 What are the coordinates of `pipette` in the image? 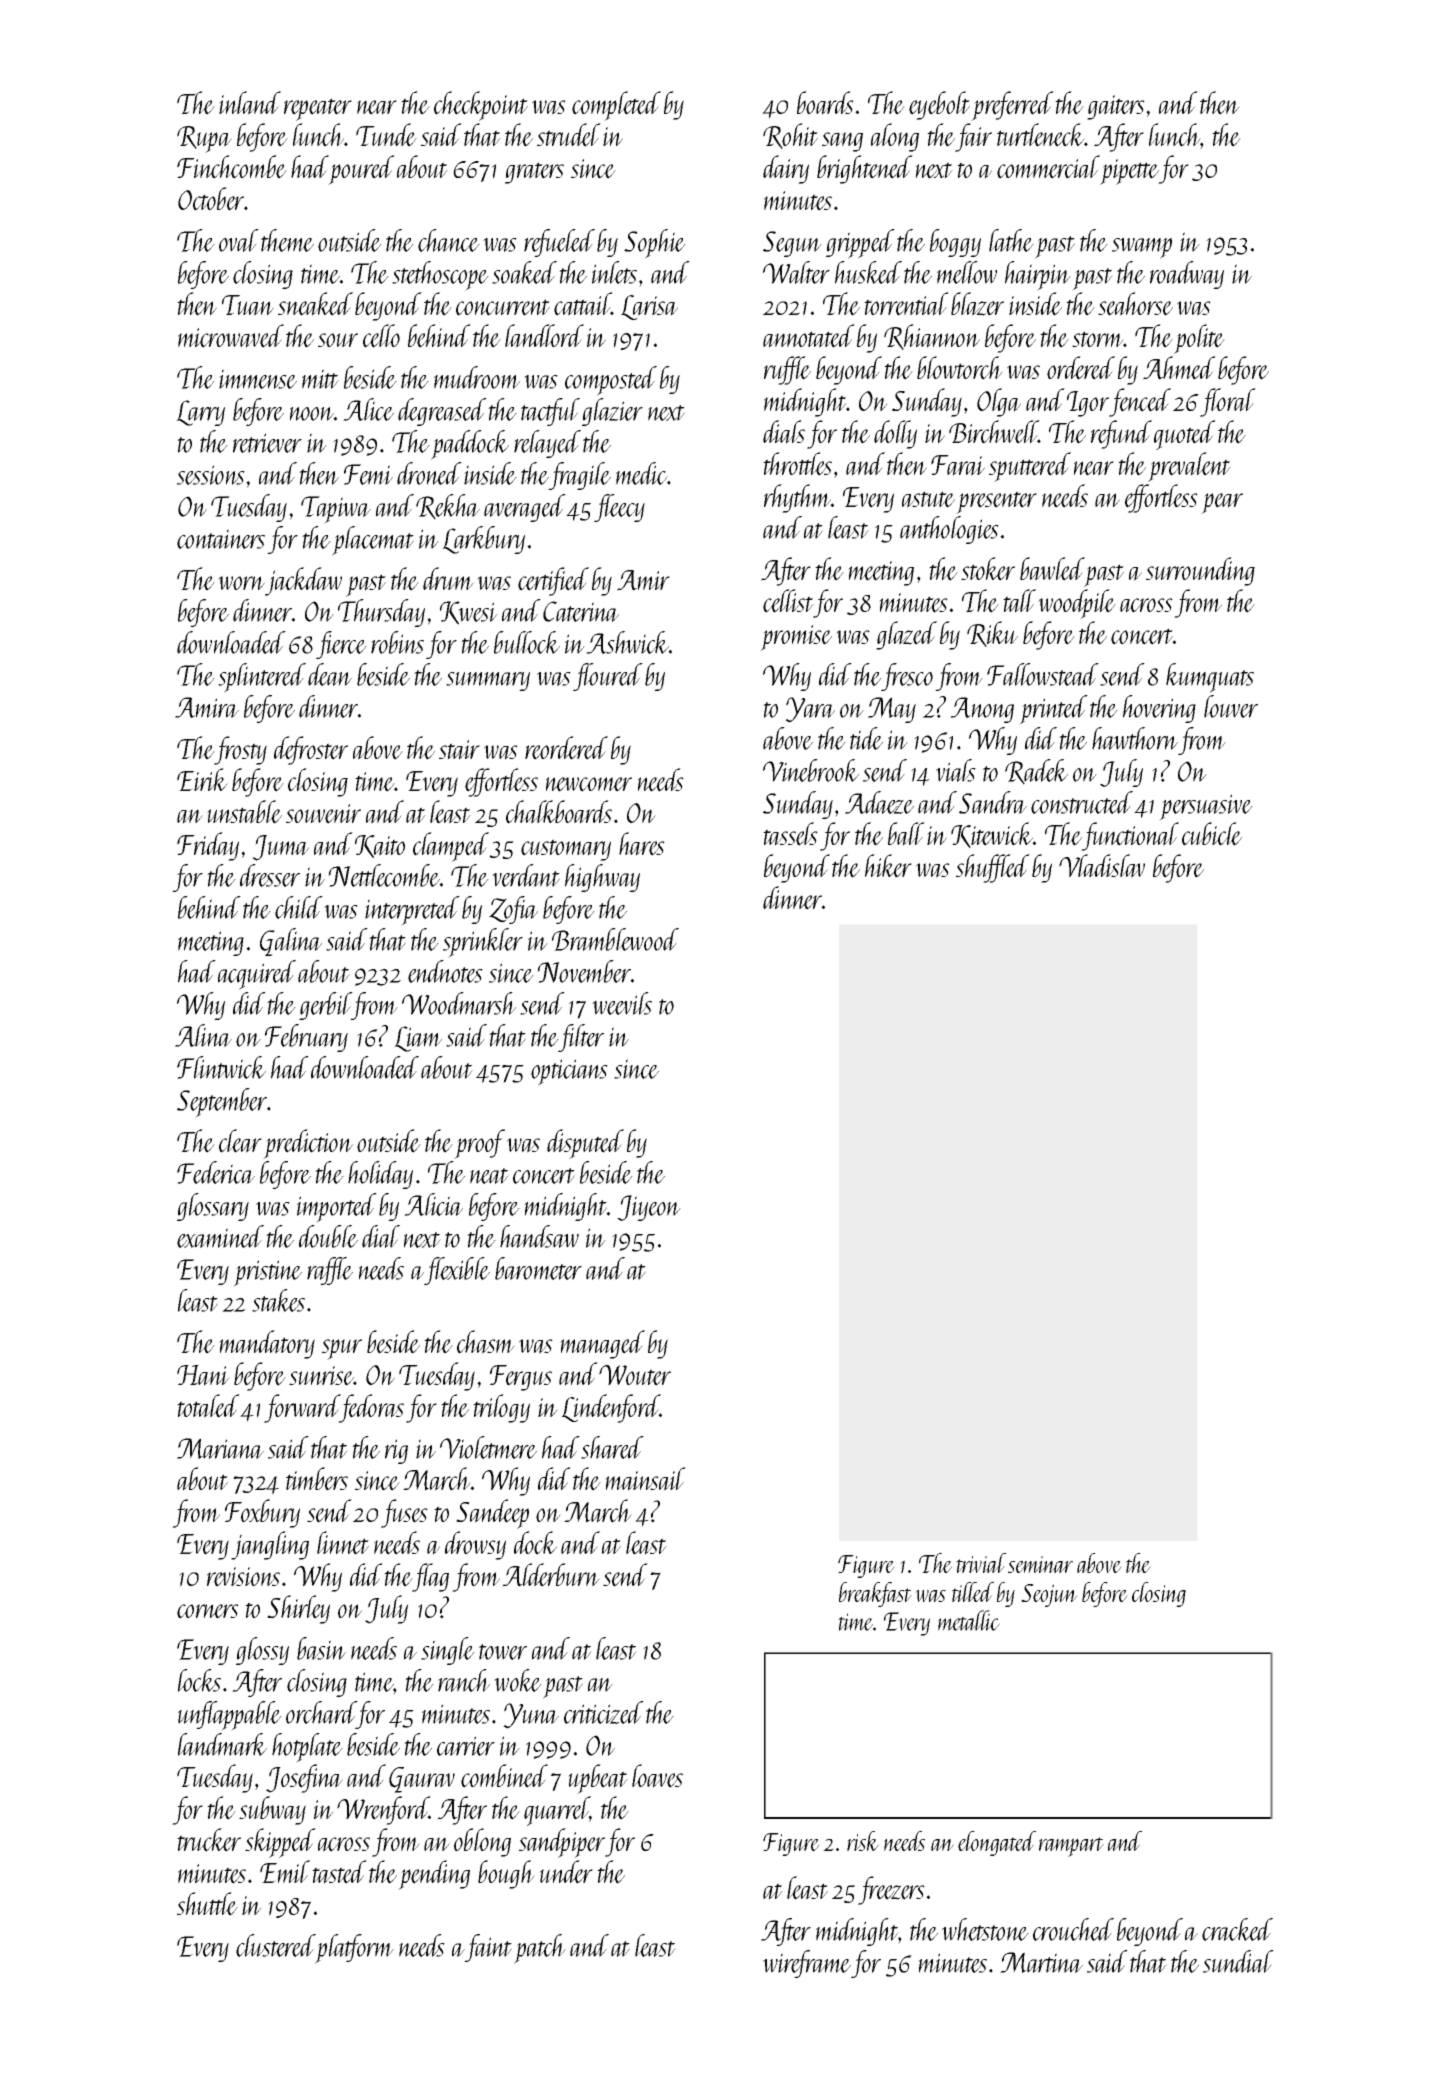 It's located at (1129, 172).
